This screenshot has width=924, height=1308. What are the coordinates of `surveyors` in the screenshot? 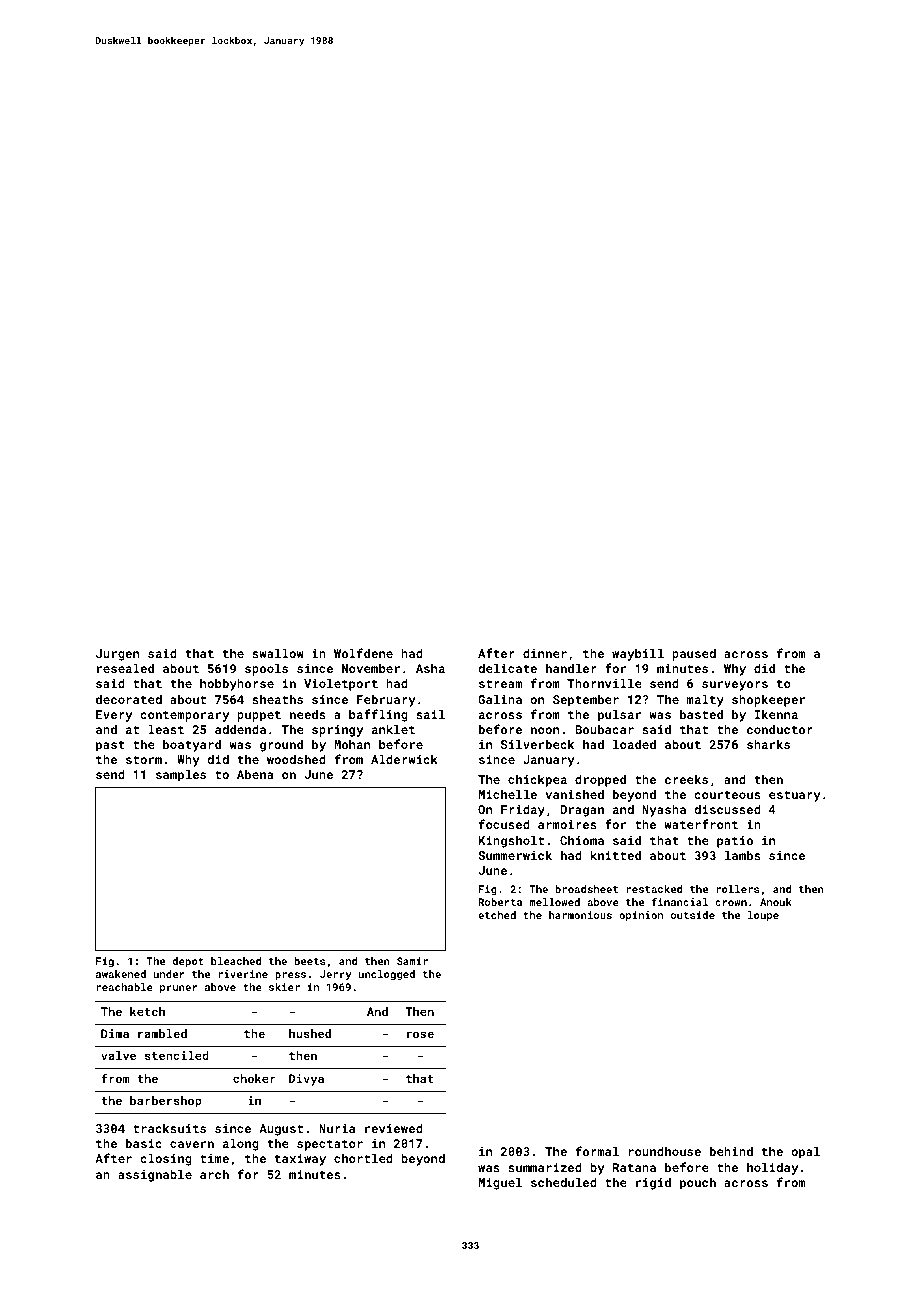 It's located at (735, 686).
